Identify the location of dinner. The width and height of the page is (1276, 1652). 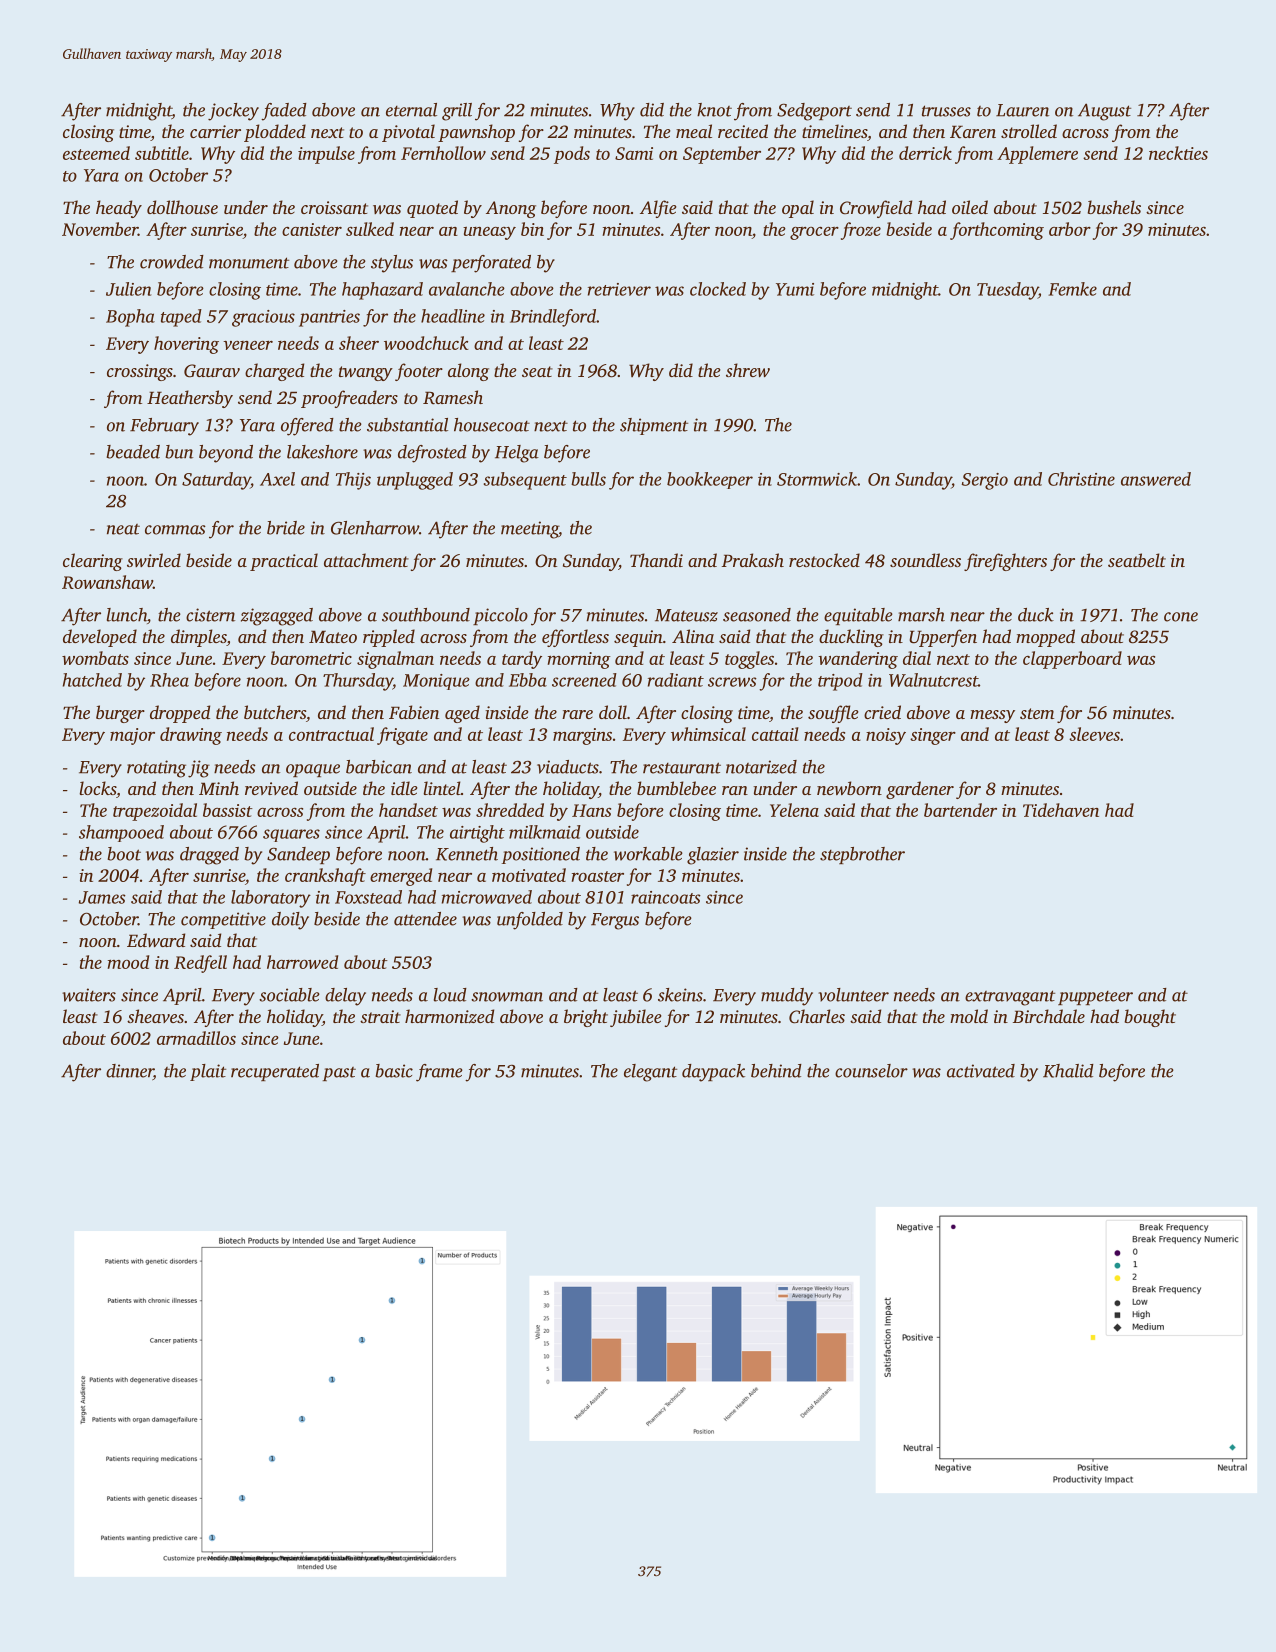
(130, 1072).
